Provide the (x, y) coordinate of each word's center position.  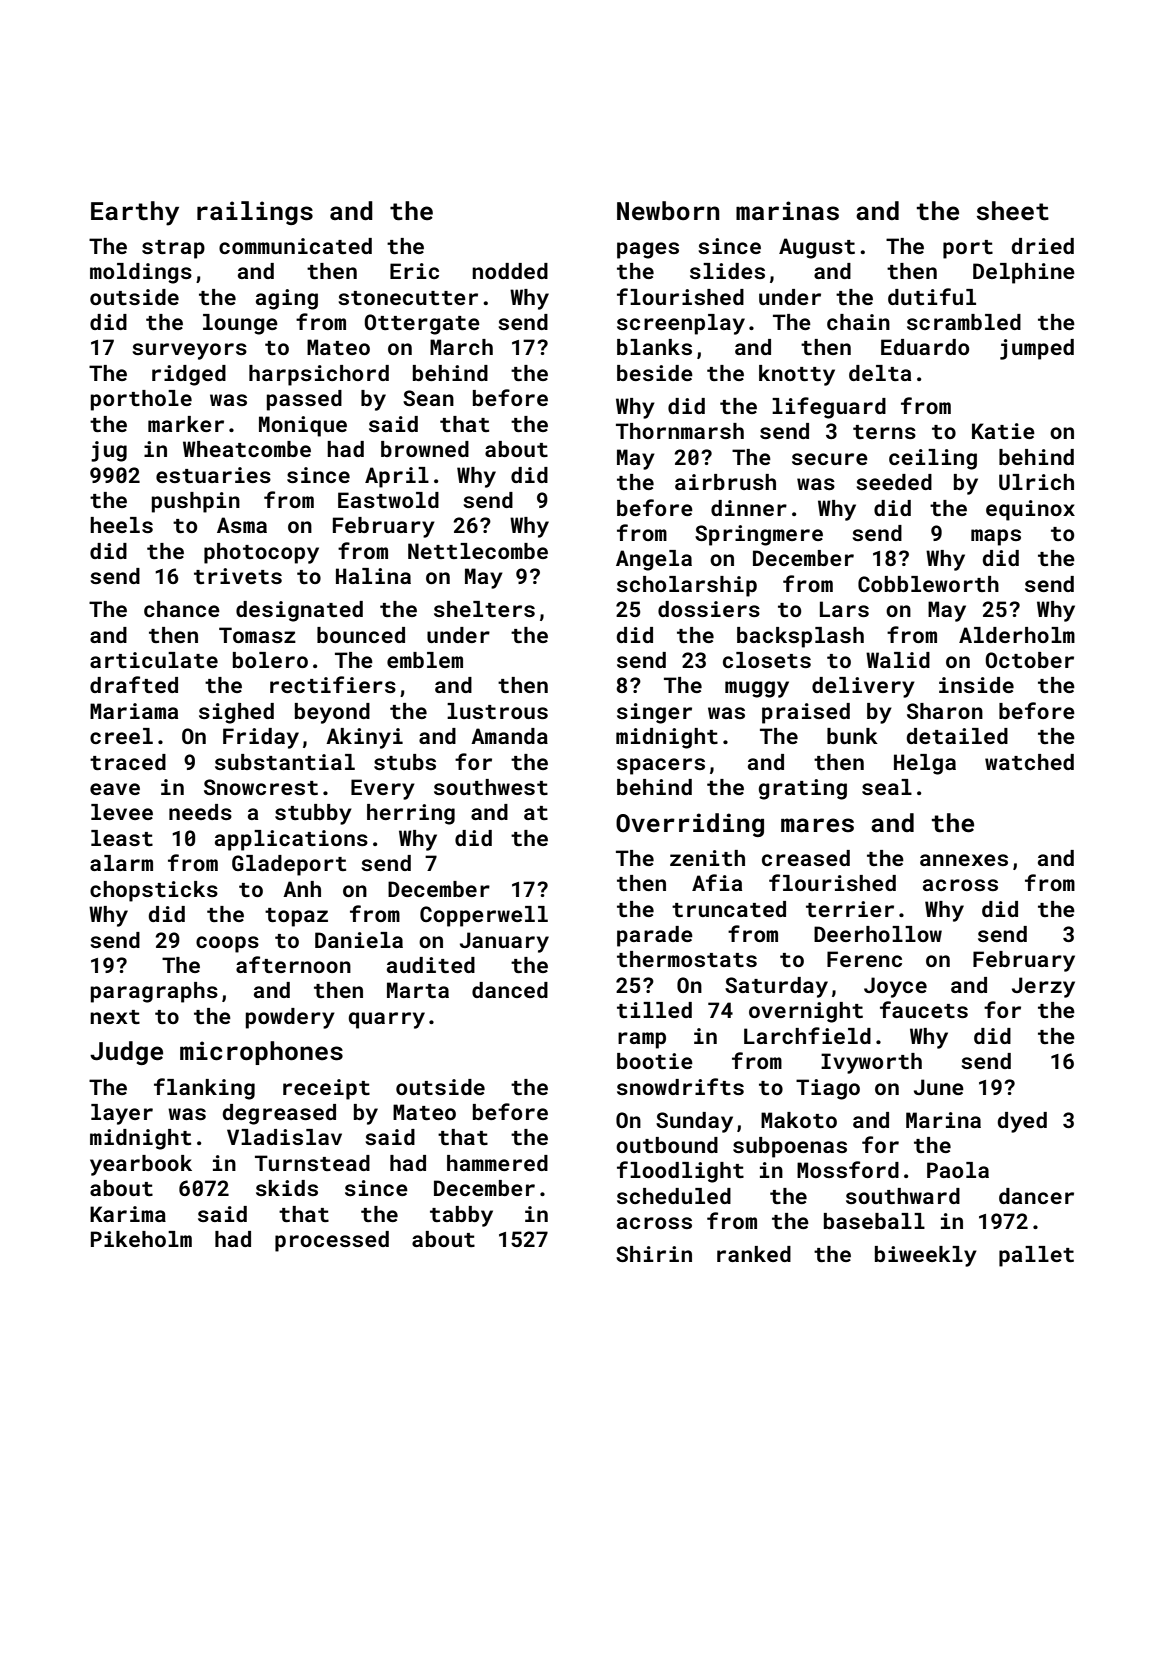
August (817, 248)
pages (648, 250)
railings (255, 213)
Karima (128, 1214)
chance (182, 609)
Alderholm (1017, 635)
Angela (654, 560)
